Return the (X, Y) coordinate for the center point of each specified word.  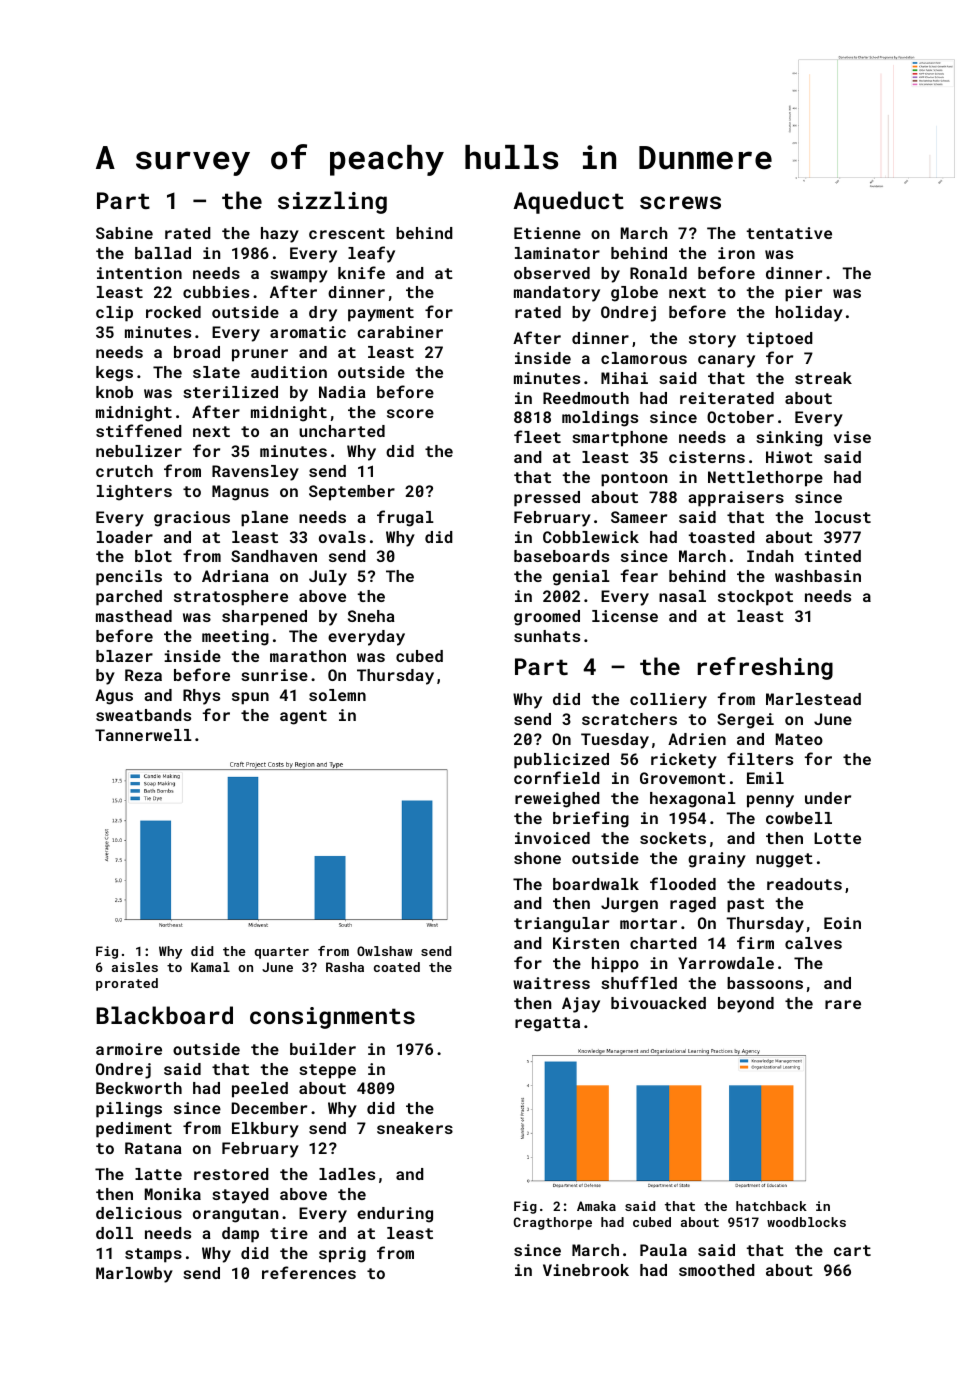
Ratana (153, 1148)
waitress (551, 983)
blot (153, 556)
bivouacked (658, 1003)
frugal (405, 518)
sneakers (415, 1128)
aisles (135, 967)
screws (680, 202)
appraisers (736, 499)
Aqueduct (568, 202)
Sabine (124, 233)
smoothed (717, 1270)
